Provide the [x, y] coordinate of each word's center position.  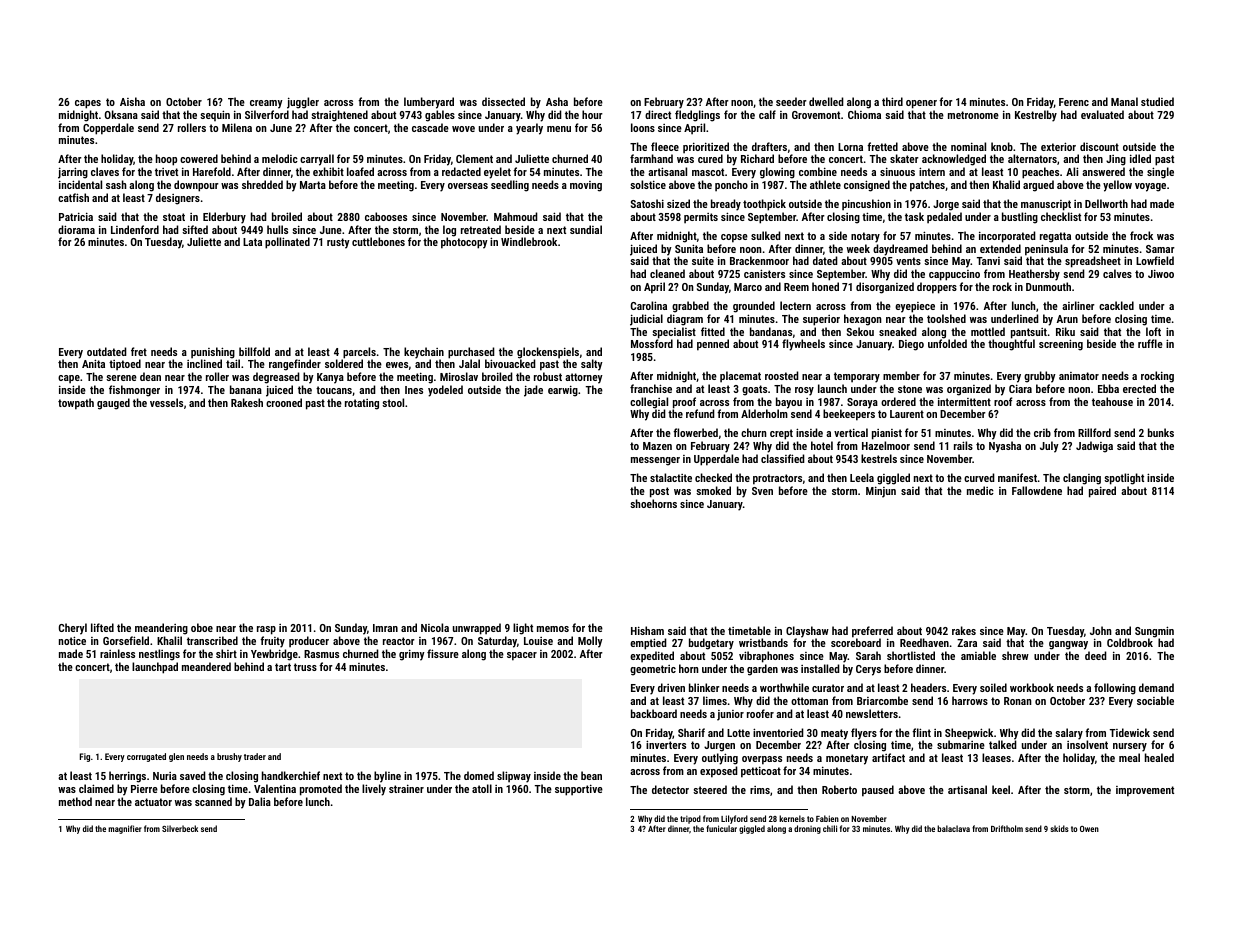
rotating [362, 404]
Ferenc [1074, 102]
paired [1102, 492]
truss [305, 667]
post [659, 492]
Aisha [132, 101]
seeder [791, 101]
